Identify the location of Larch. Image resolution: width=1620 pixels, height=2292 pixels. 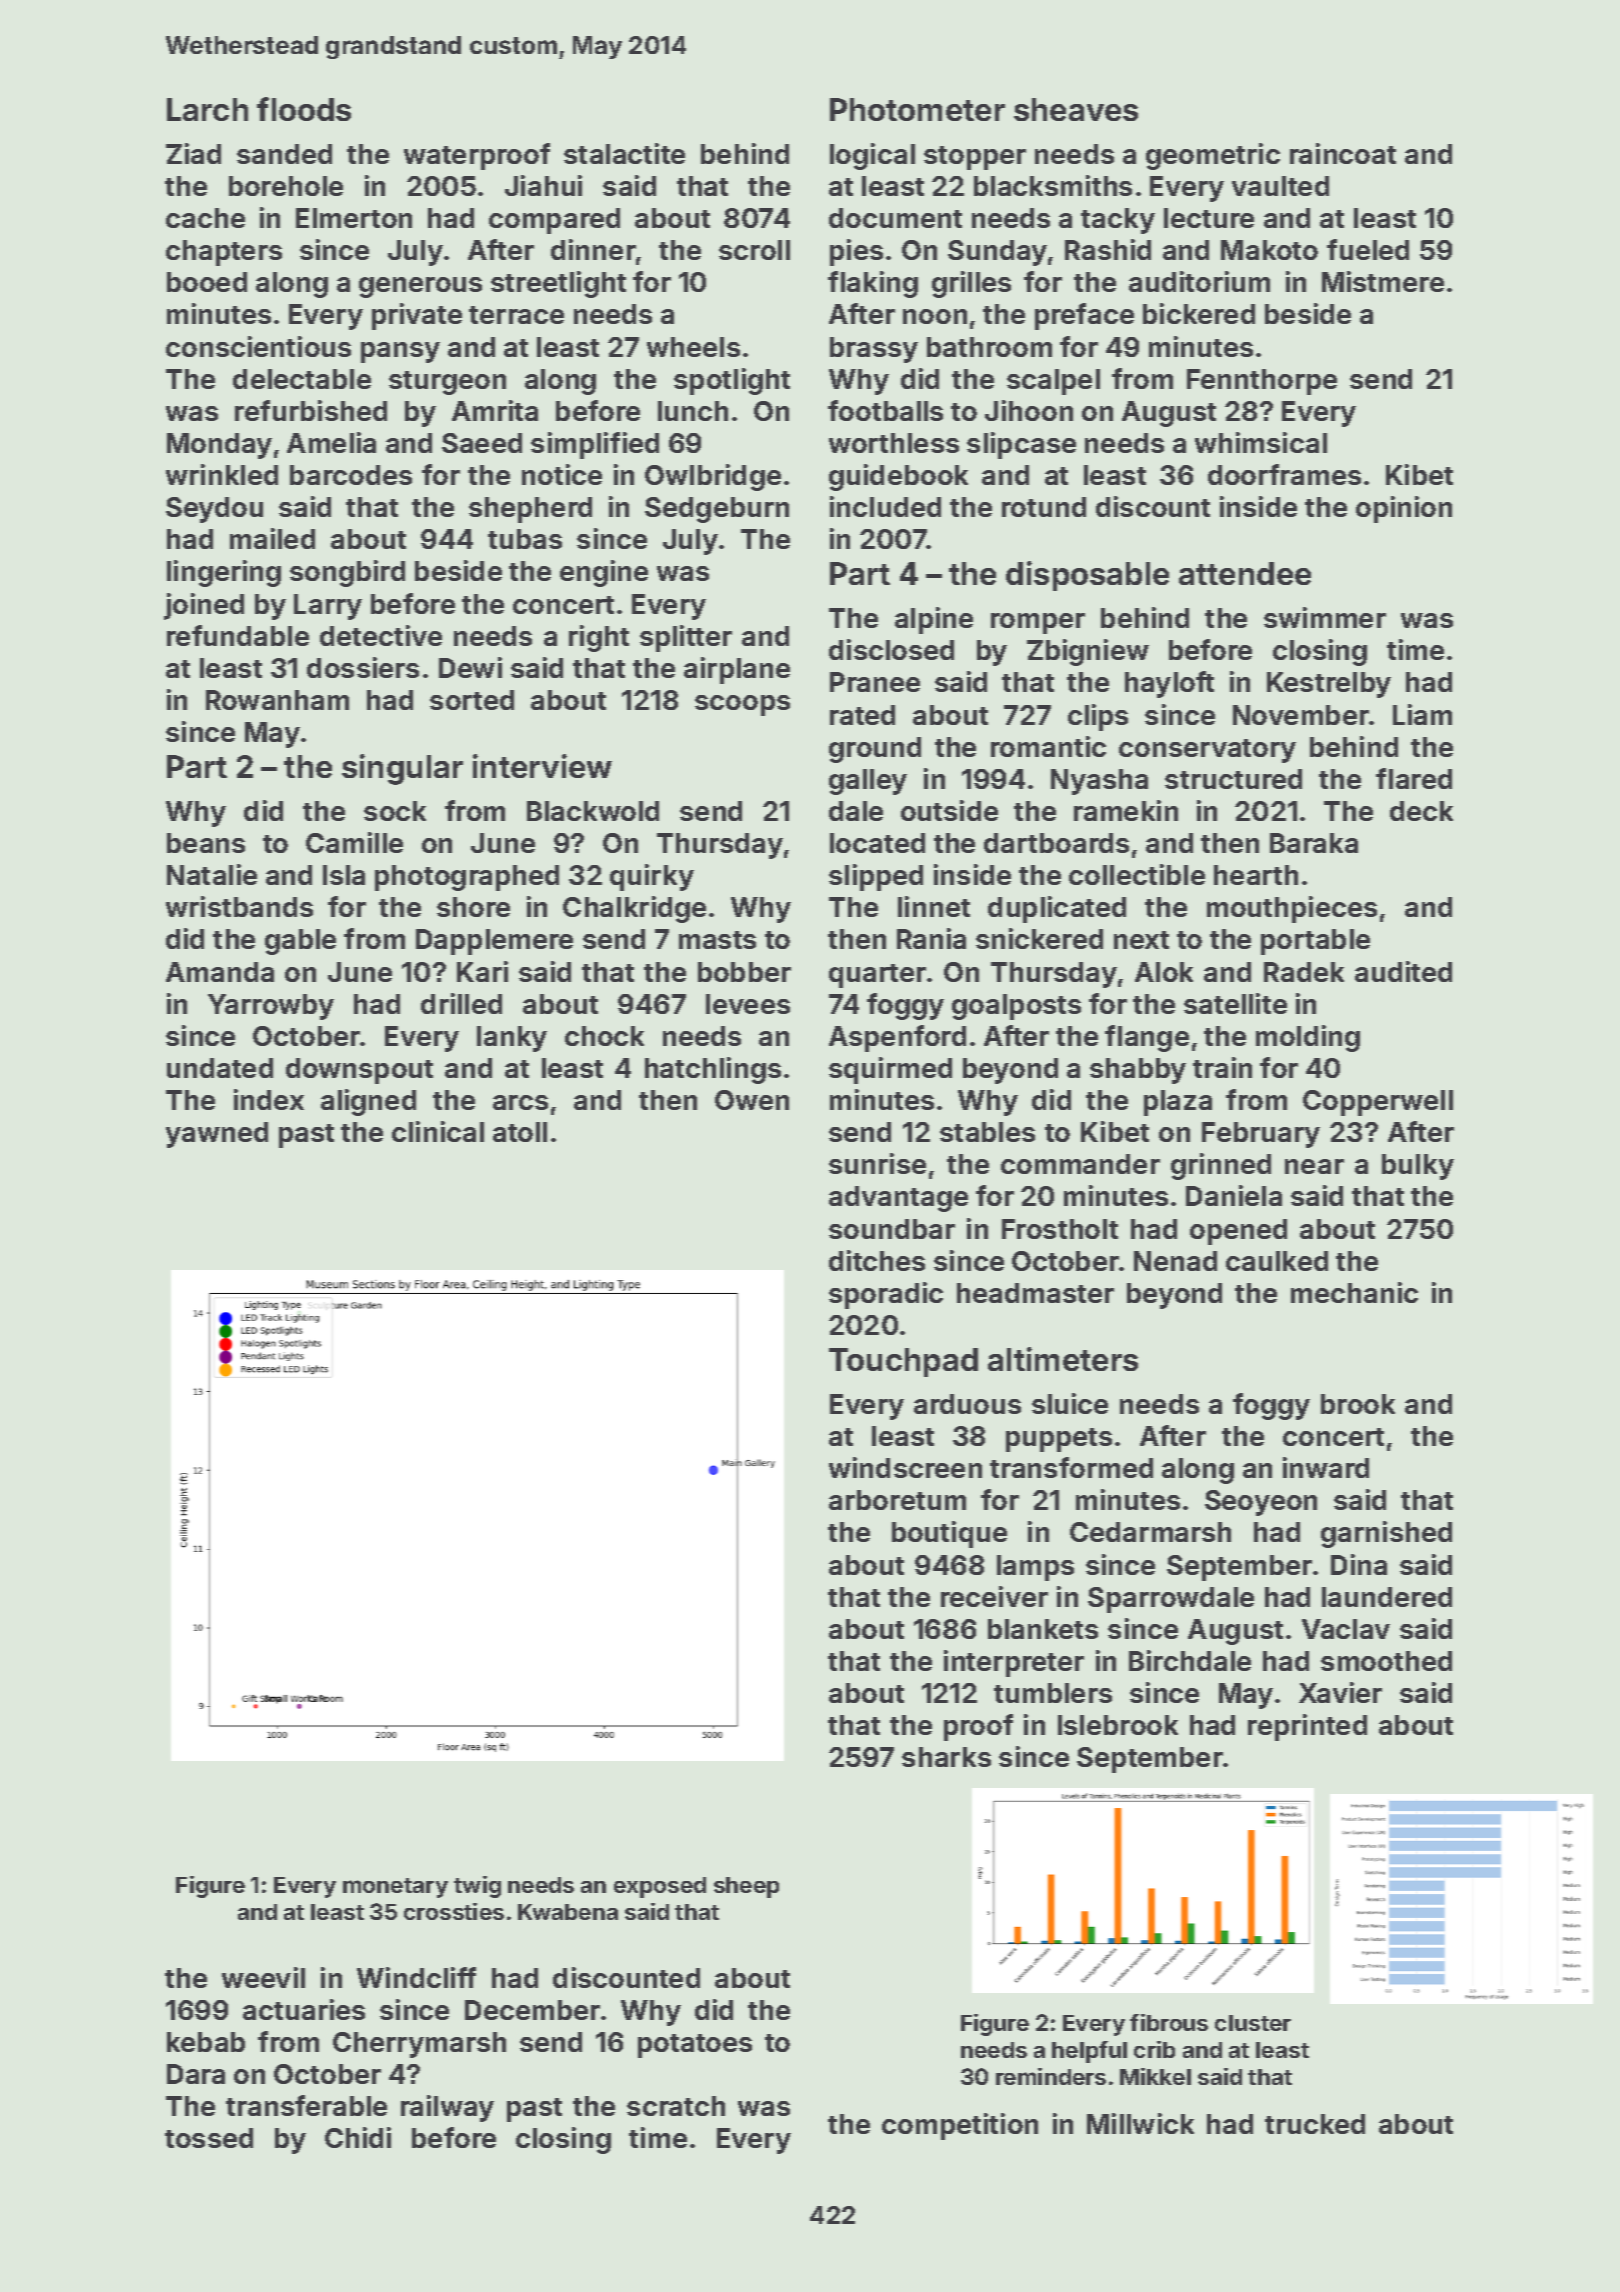
(207, 109).
